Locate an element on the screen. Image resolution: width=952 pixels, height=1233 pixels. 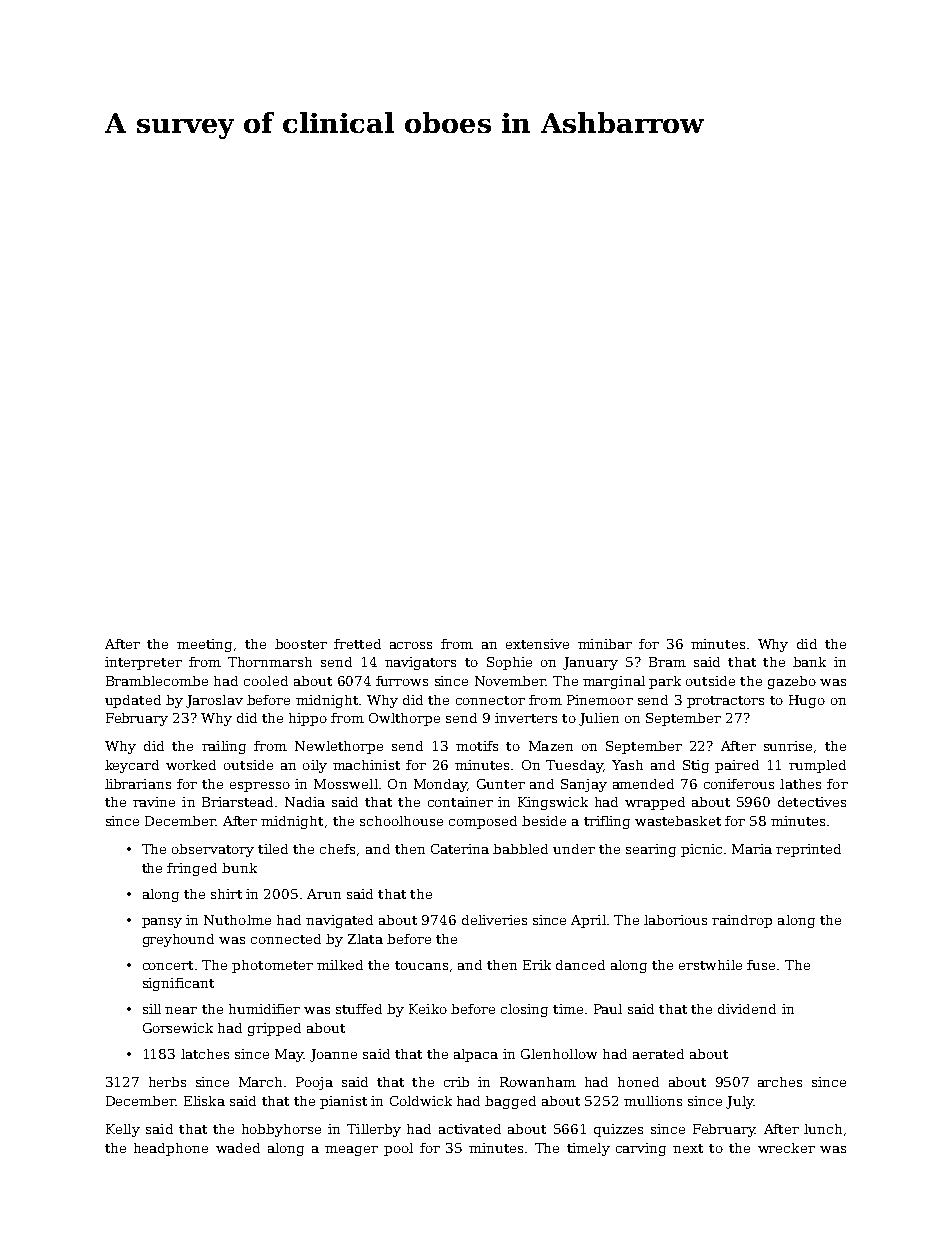
railing is located at coordinates (224, 747).
